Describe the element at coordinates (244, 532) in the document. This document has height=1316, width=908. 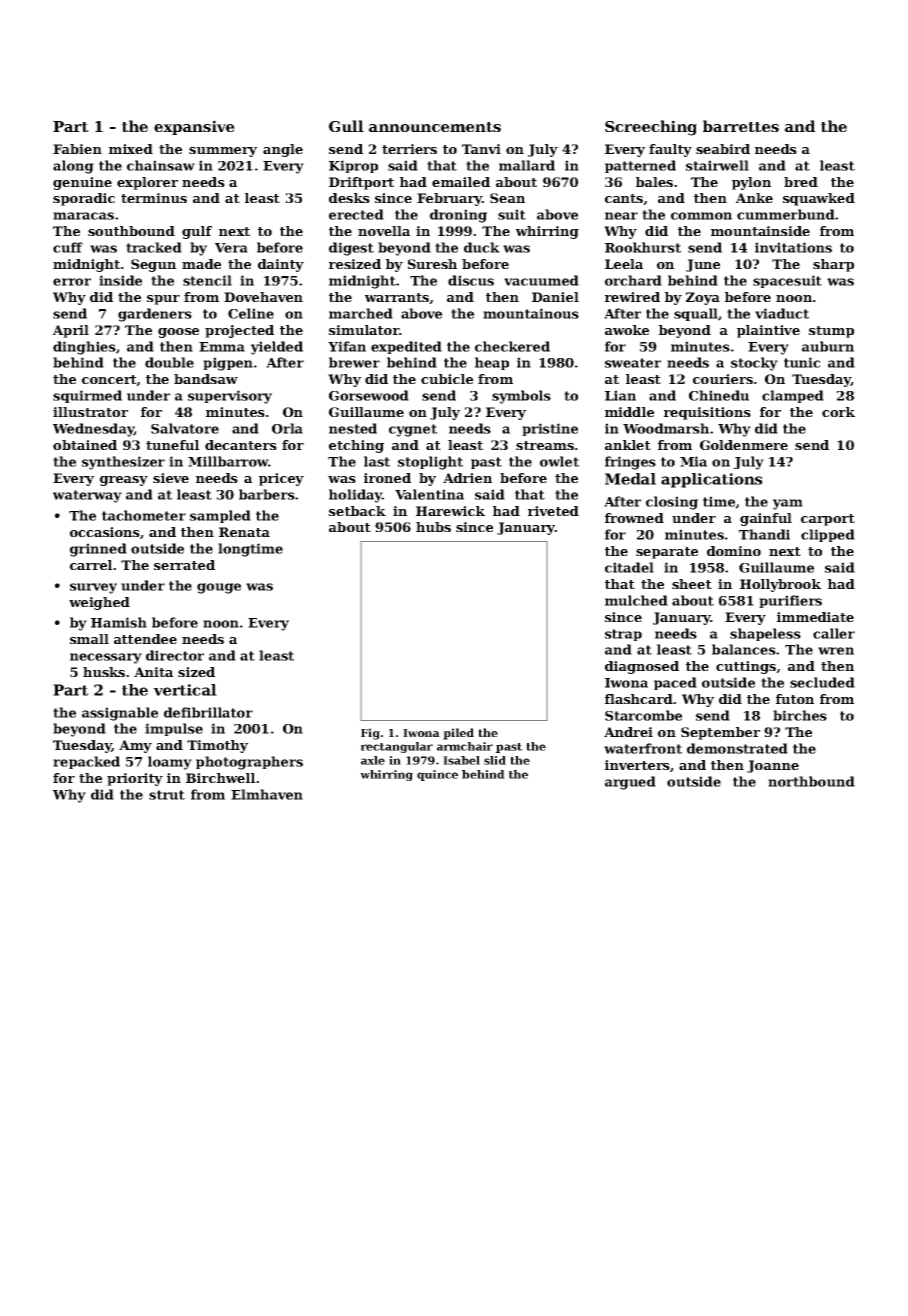
I see `Renata` at that location.
